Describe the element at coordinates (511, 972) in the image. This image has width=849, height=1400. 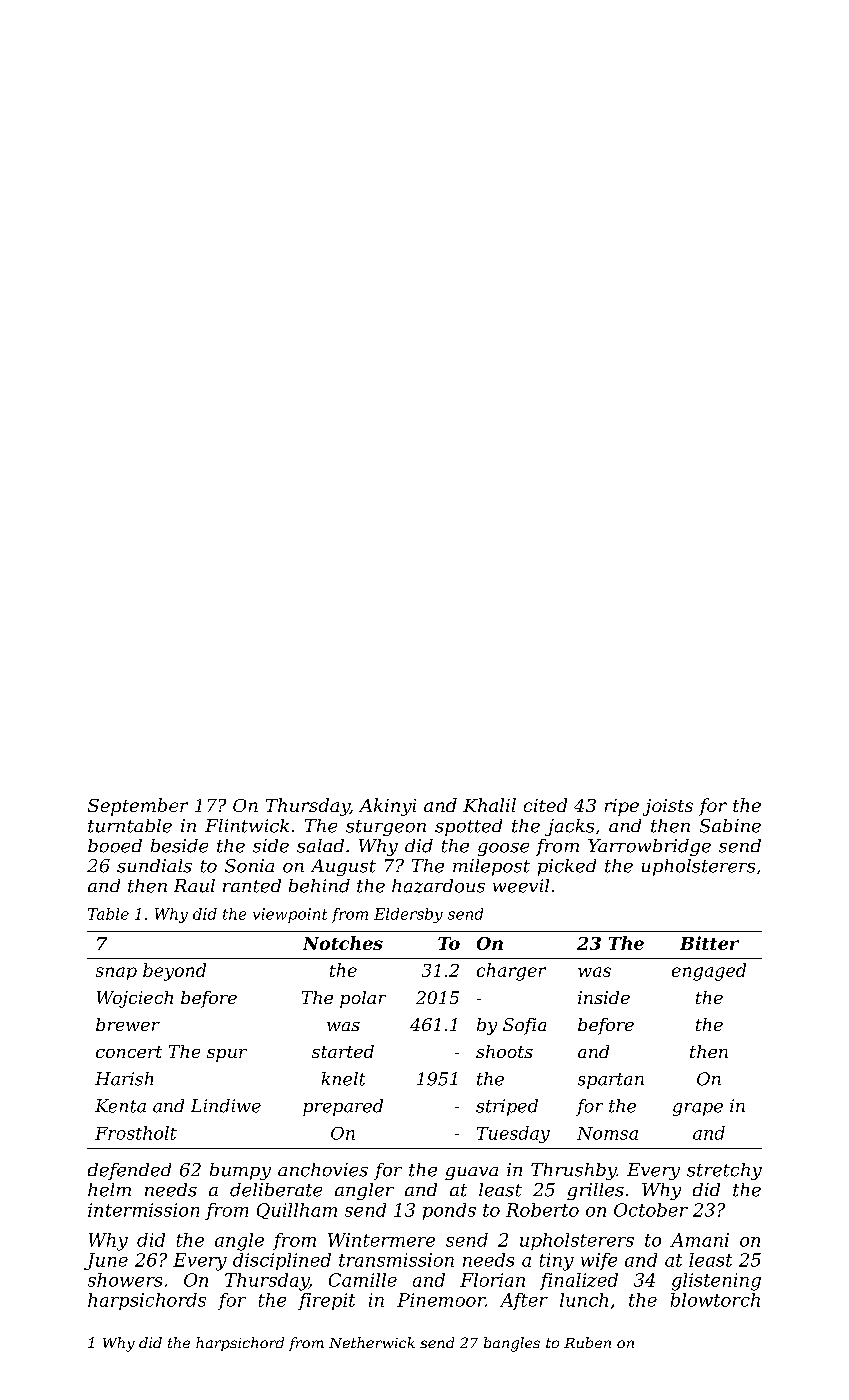
I see `charger` at that location.
